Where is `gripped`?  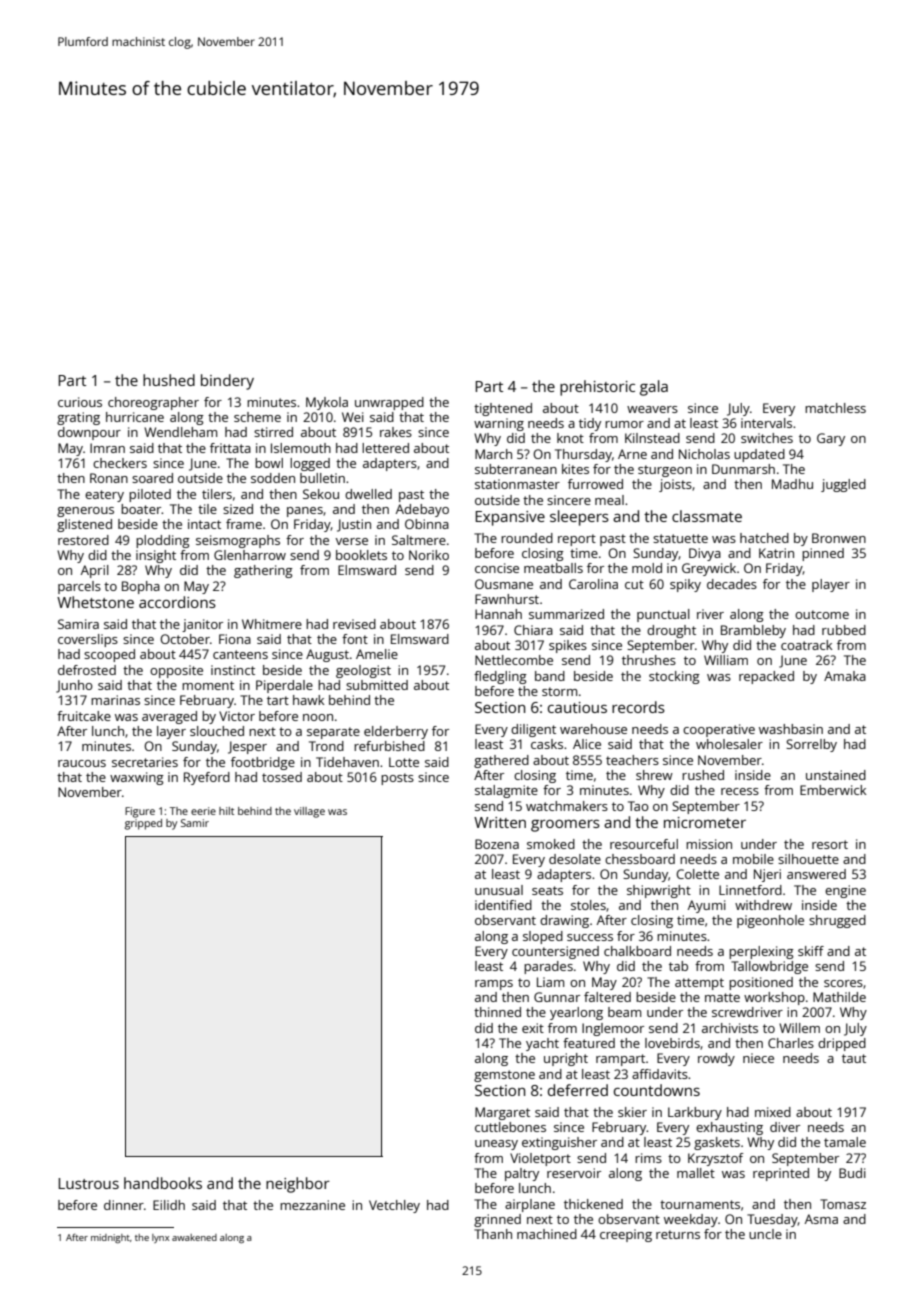
gripped is located at coordinates (143, 824).
